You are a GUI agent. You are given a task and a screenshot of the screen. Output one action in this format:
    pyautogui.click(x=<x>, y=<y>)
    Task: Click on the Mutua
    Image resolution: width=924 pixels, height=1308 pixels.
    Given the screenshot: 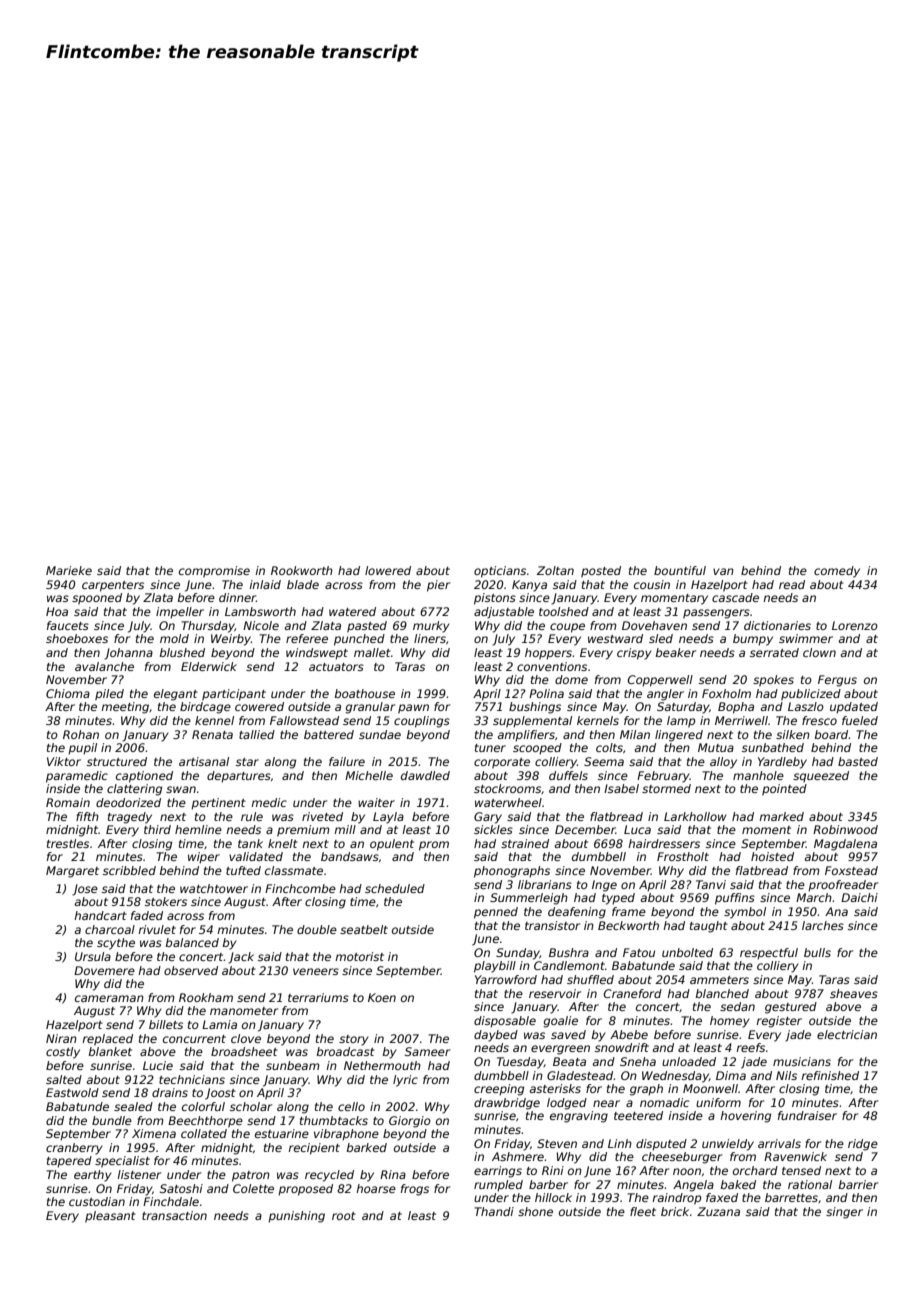 What is the action you would take?
    pyautogui.click(x=716, y=747)
